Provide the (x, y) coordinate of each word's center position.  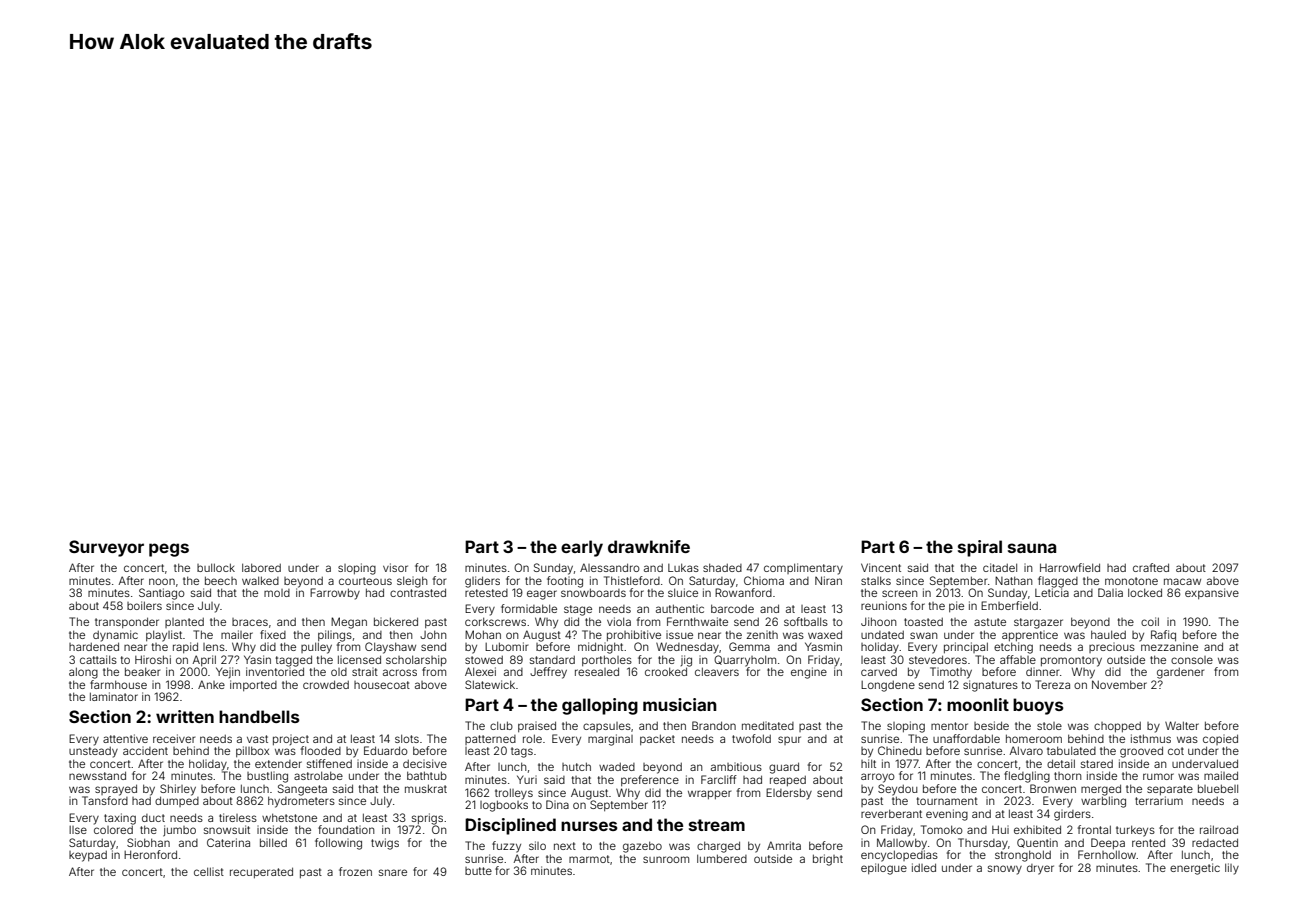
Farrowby (335, 594)
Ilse (78, 830)
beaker (142, 671)
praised (537, 726)
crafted (1151, 567)
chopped (1117, 727)
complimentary (803, 569)
